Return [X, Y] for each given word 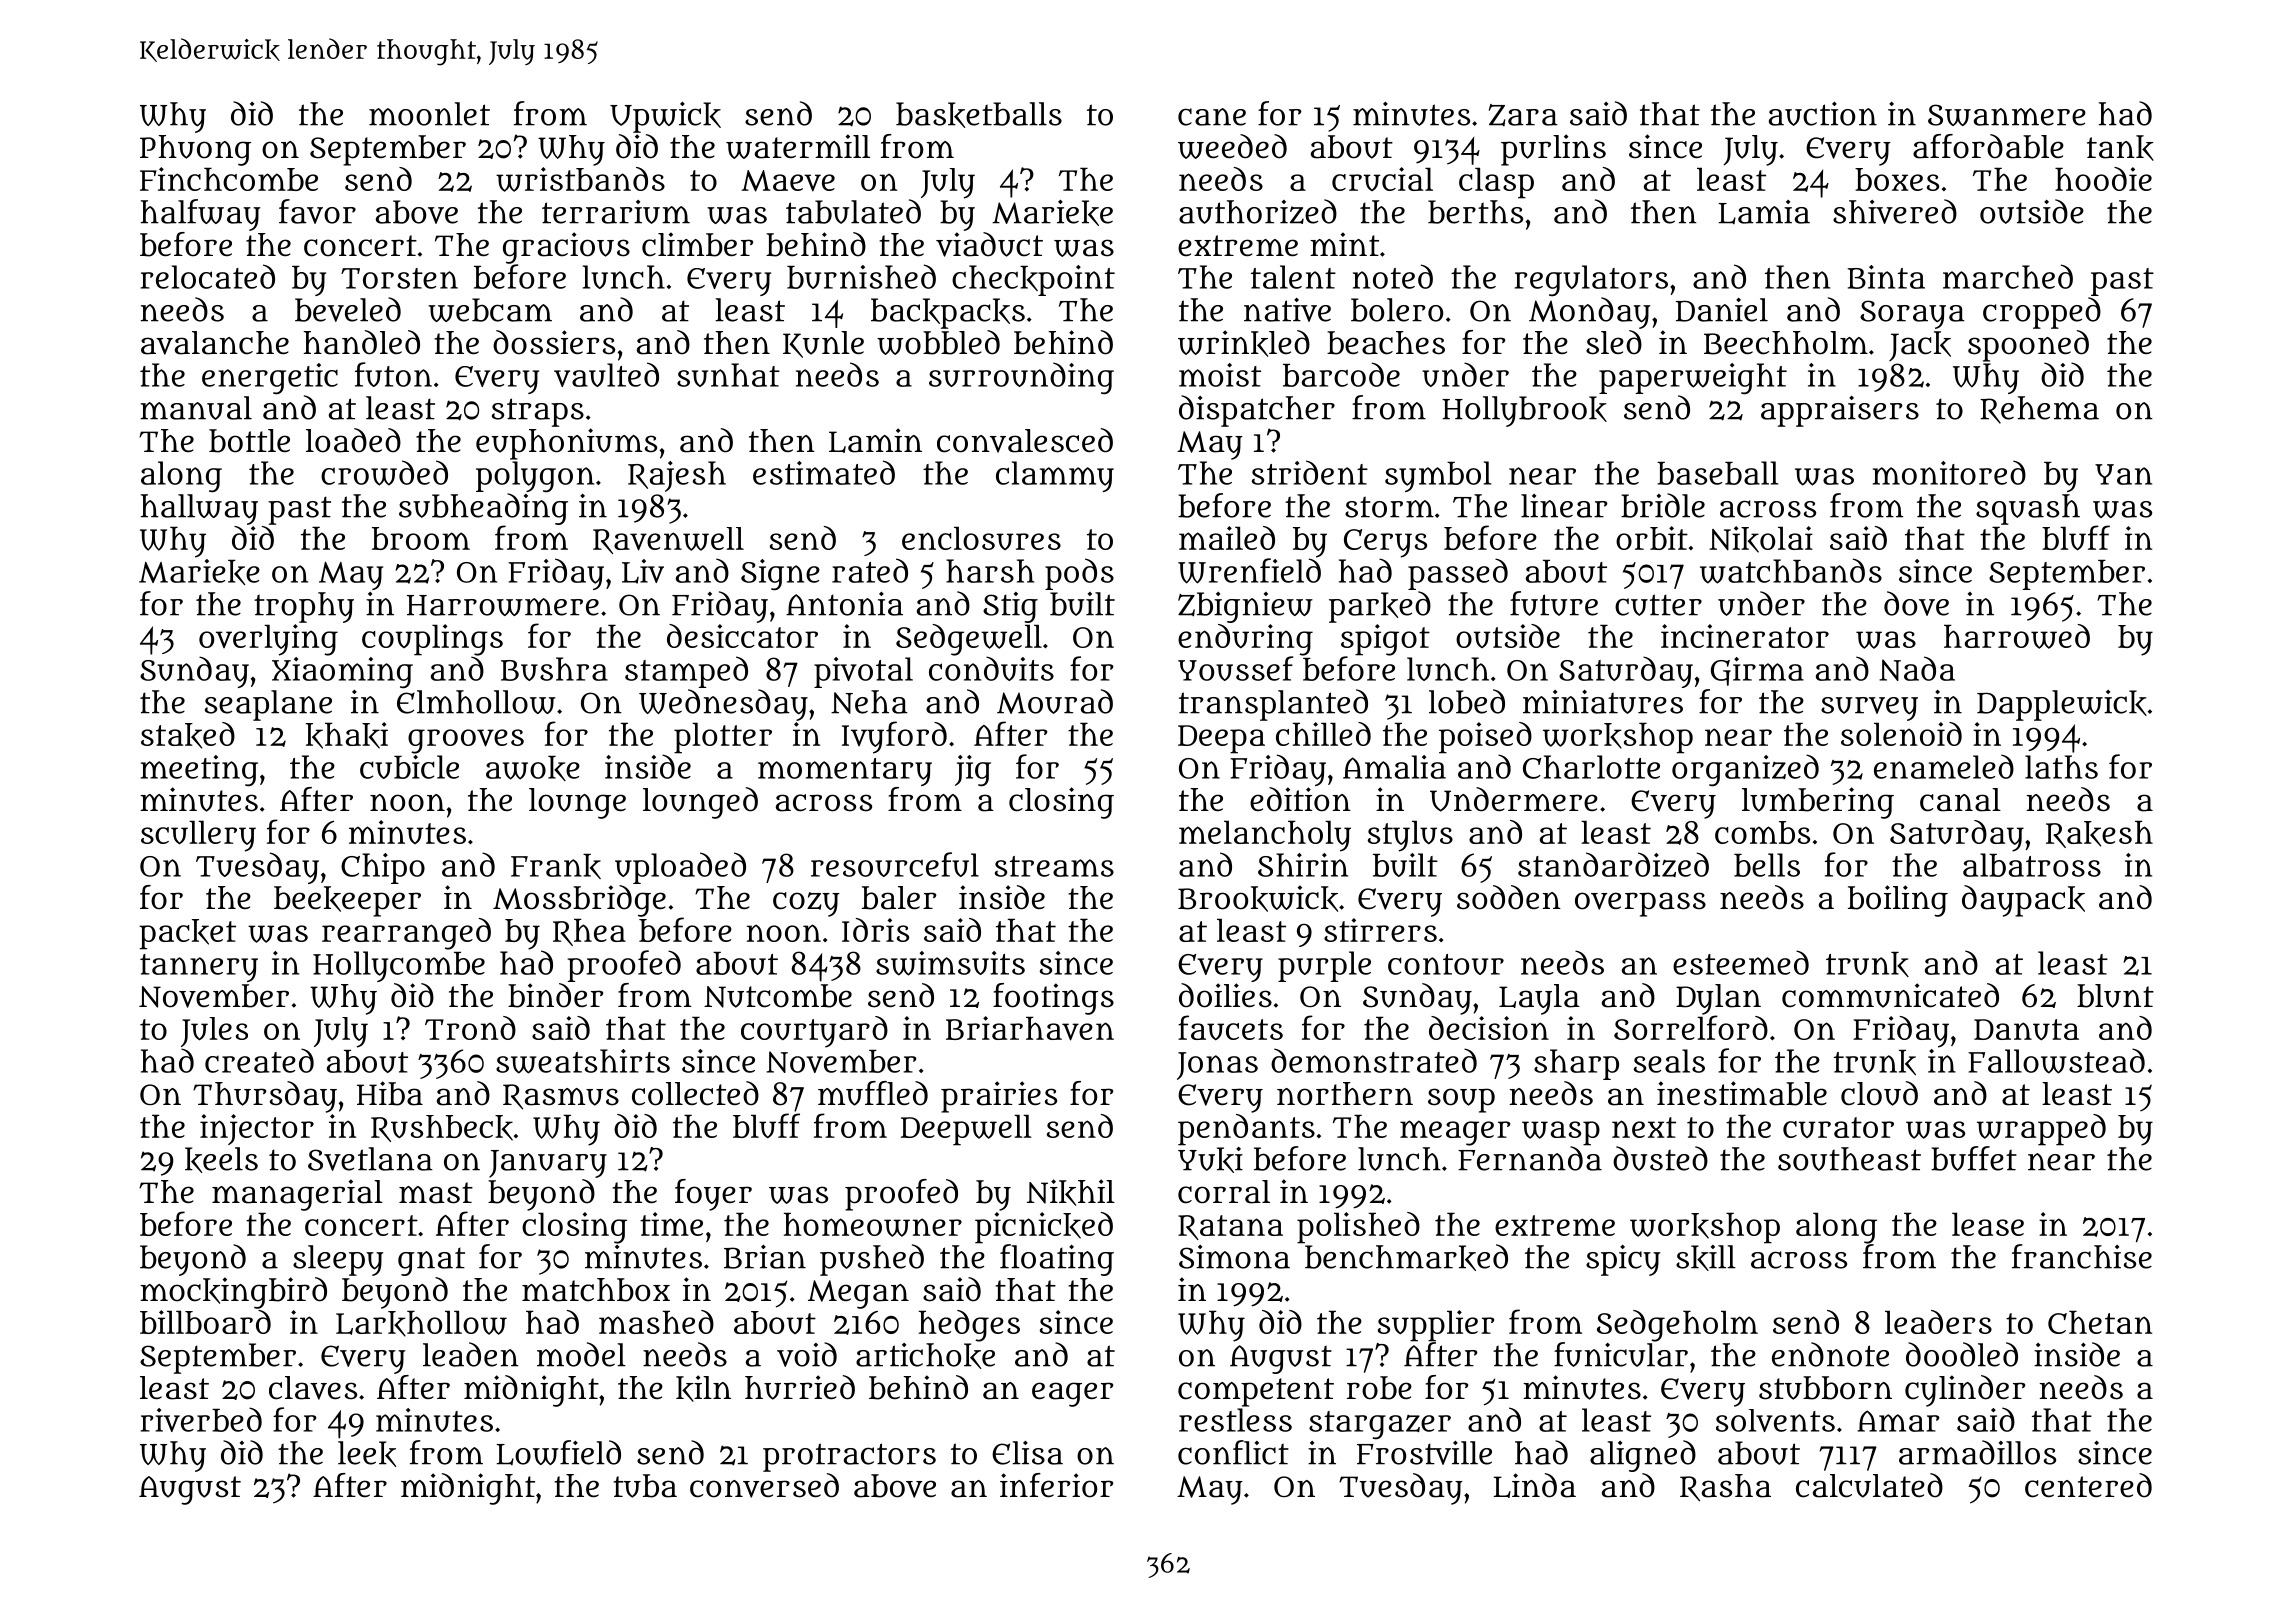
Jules [214, 1032]
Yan [2123, 474]
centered [2088, 1485]
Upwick [665, 117]
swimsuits [950, 963]
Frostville [1424, 1453]
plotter [723, 738]
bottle [249, 441]
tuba [645, 1486]
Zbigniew [1245, 607]
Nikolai [1761, 539]
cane [1212, 117]
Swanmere [2007, 115]
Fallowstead [2056, 1061]
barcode [1341, 374]
